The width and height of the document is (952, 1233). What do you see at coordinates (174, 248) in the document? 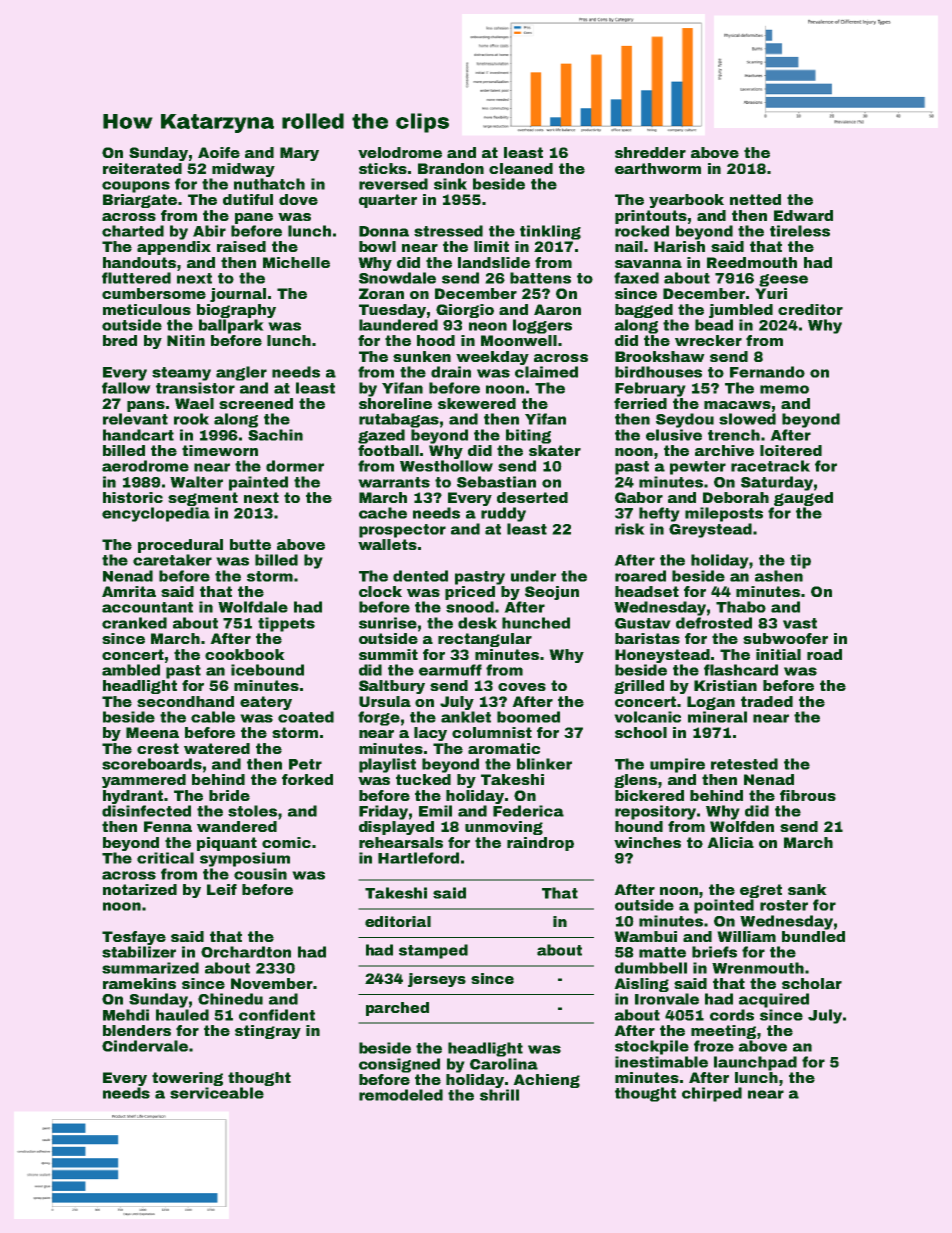
I see `appendix` at bounding box center [174, 248].
